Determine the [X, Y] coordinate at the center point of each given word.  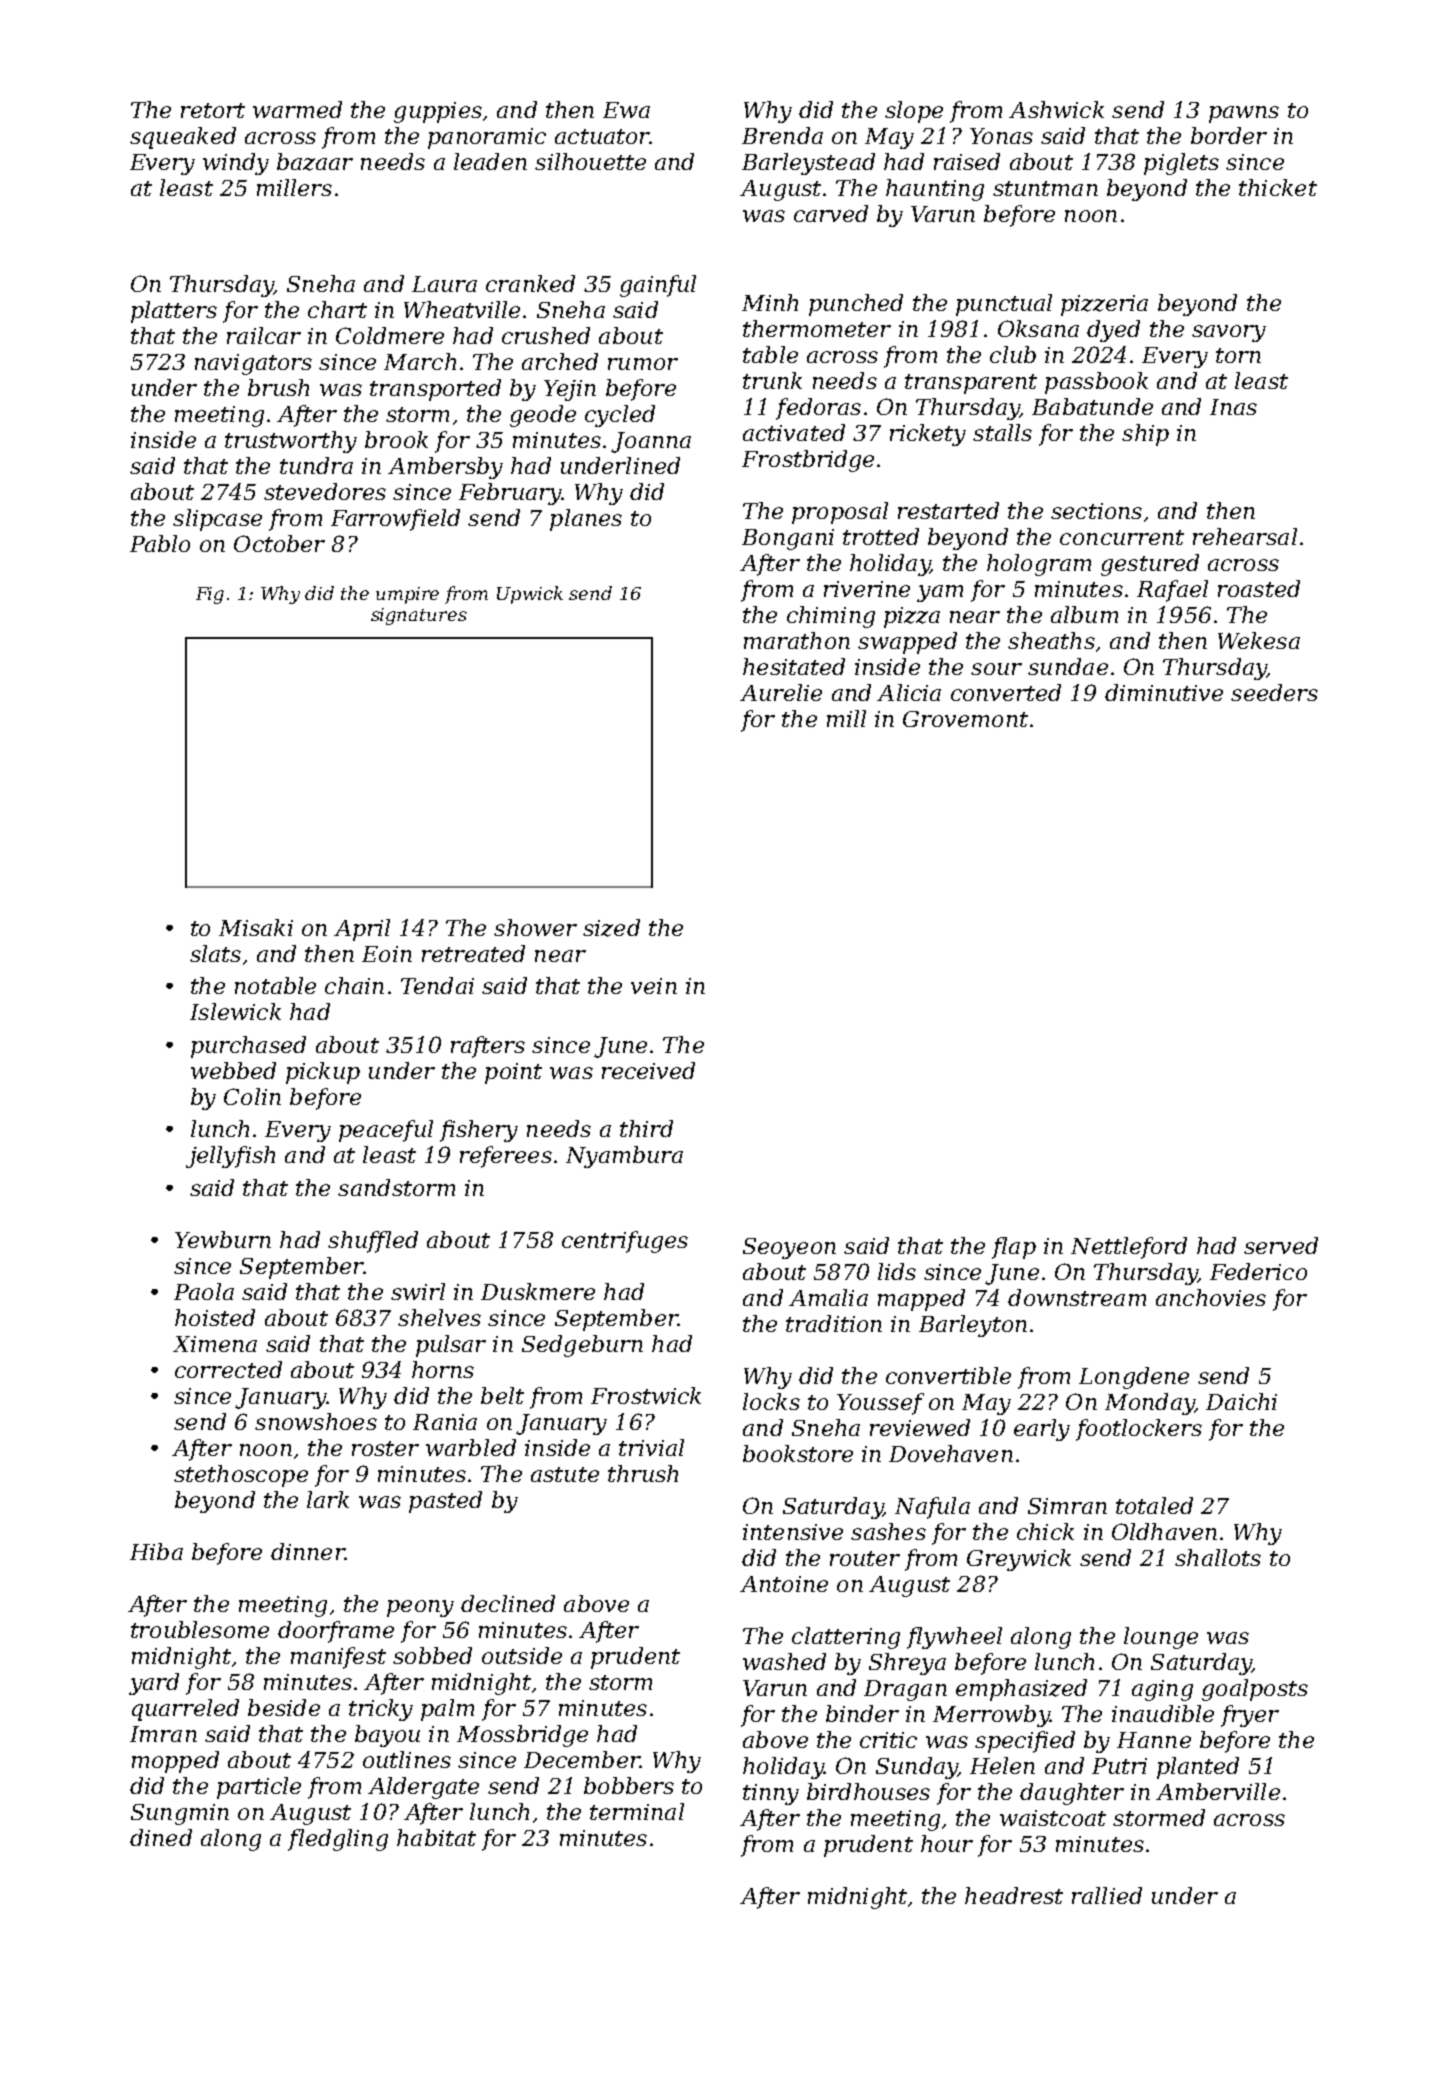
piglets [1181, 164]
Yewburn [223, 1239]
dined [161, 1837]
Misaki [256, 927]
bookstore [798, 1453]
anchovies [1211, 1297]
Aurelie [781, 692]
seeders [1274, 692]
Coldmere [390, 335]
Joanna [651, 442]
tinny [771, 1794]
